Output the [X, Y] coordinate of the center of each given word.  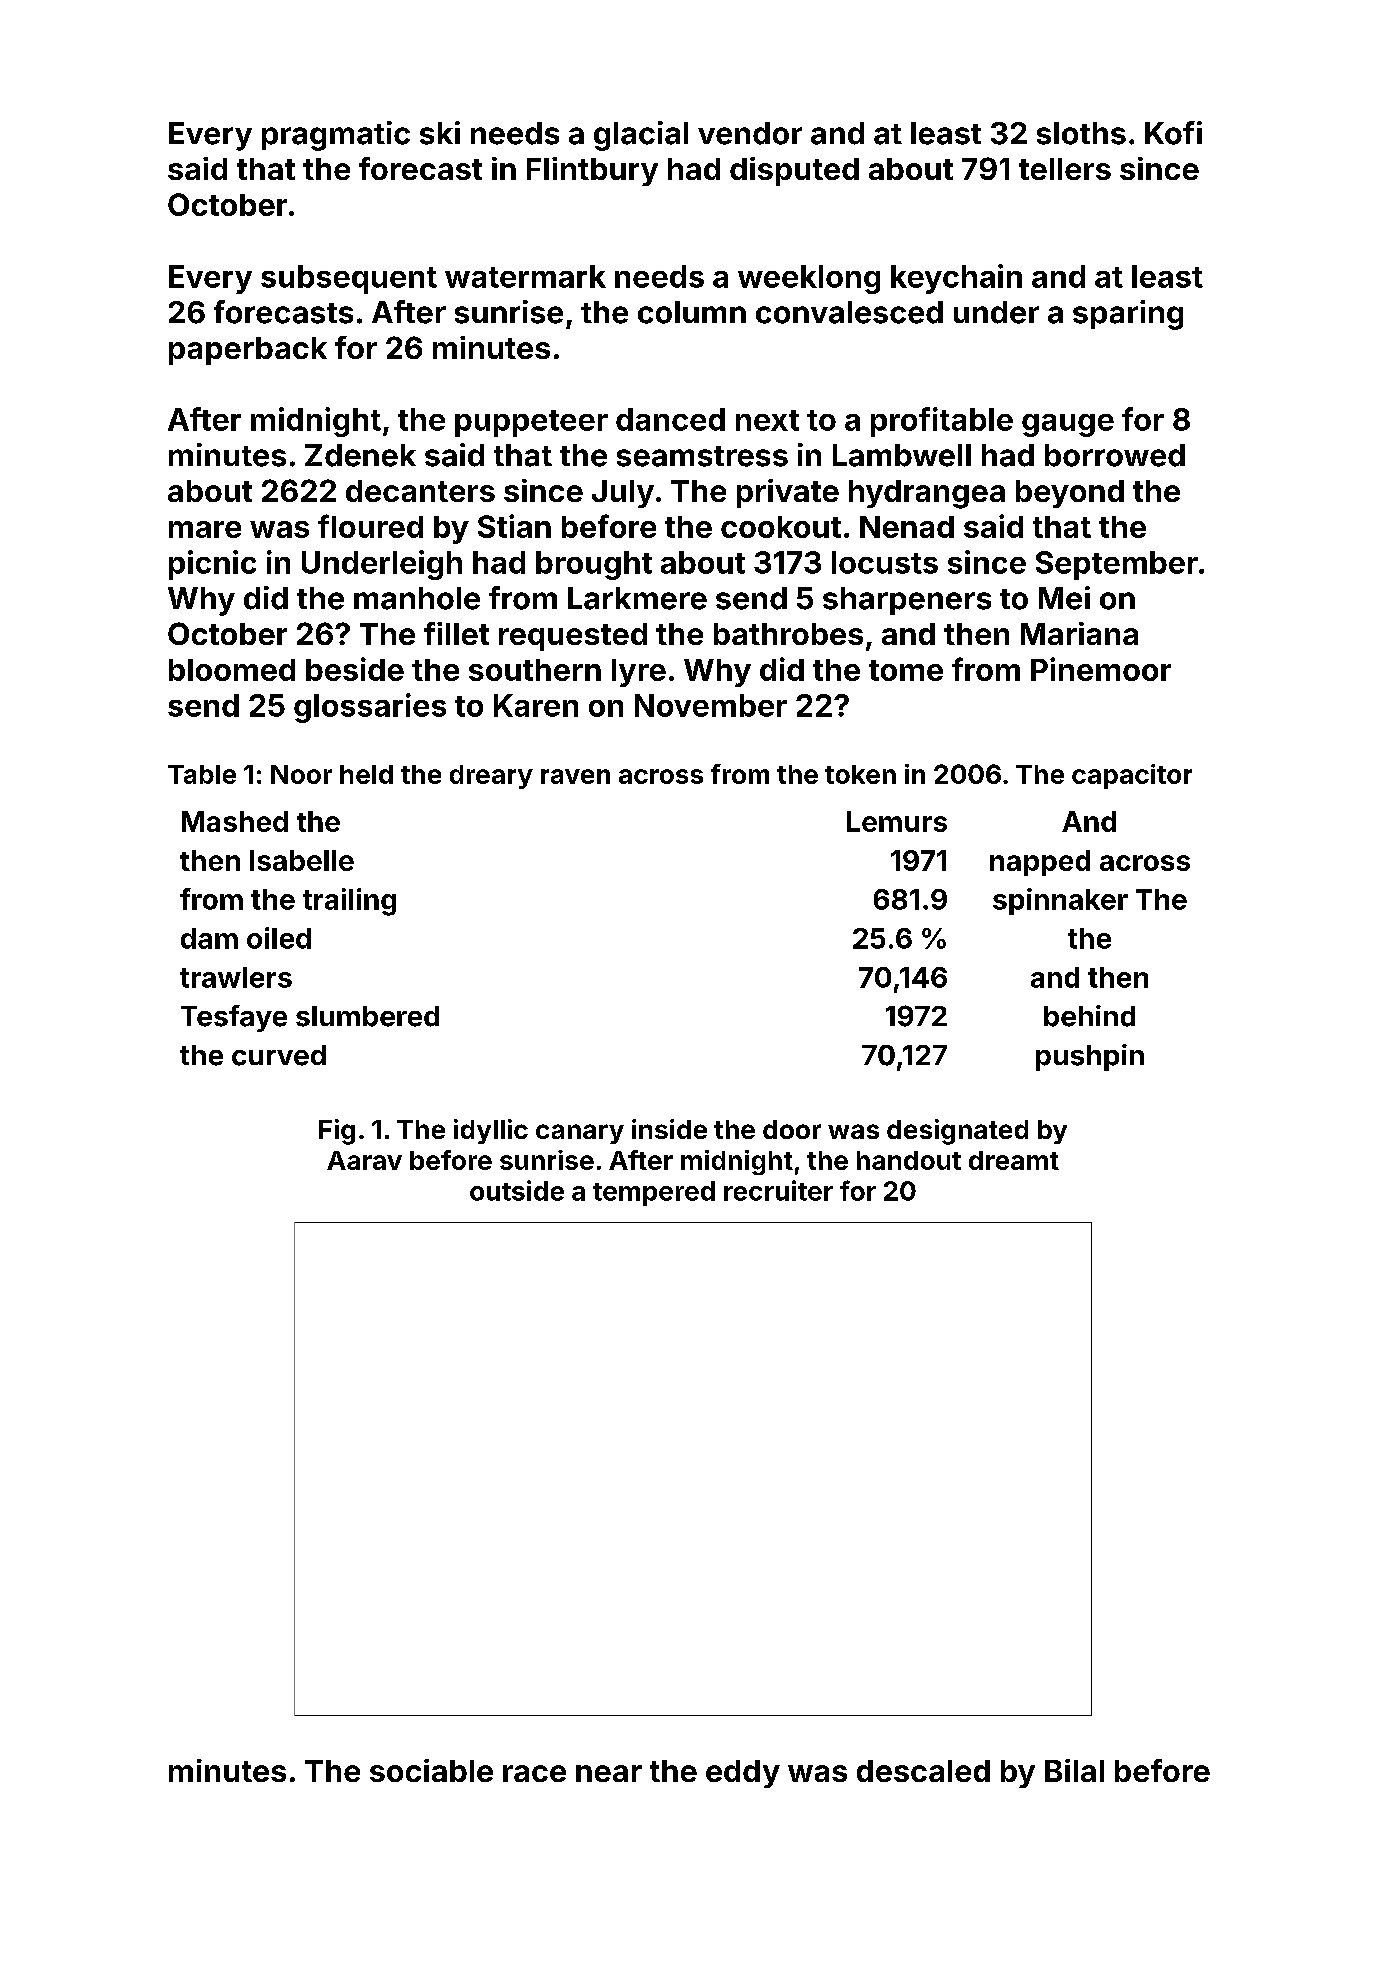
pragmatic [336, 136]
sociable [431, 1770]
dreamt [1014, 1160]
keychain [956, 279]
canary [580, 1134]
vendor [750, 133]
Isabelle [302, 860]
